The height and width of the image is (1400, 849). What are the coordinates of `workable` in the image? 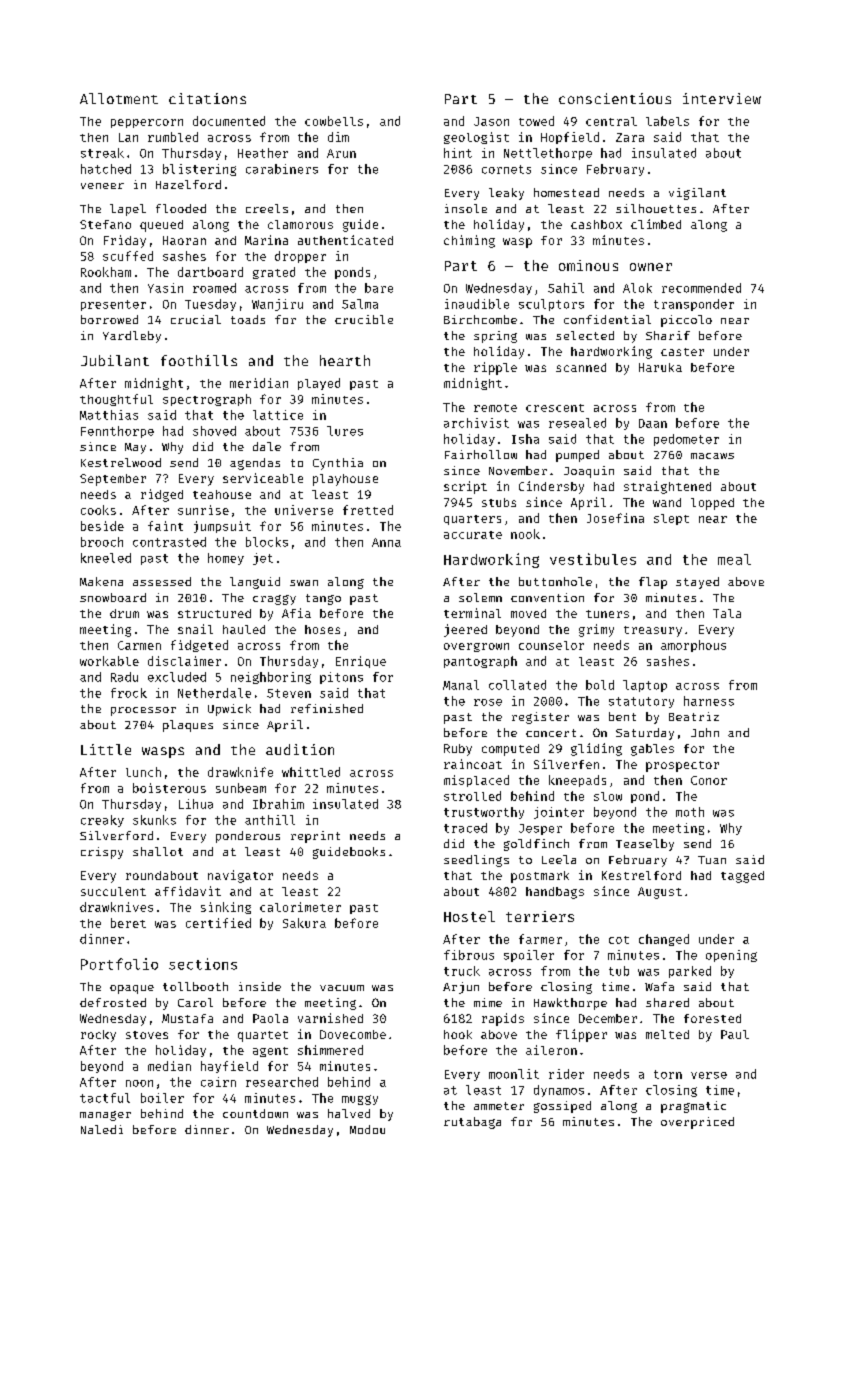 It's located at (109, 661).
